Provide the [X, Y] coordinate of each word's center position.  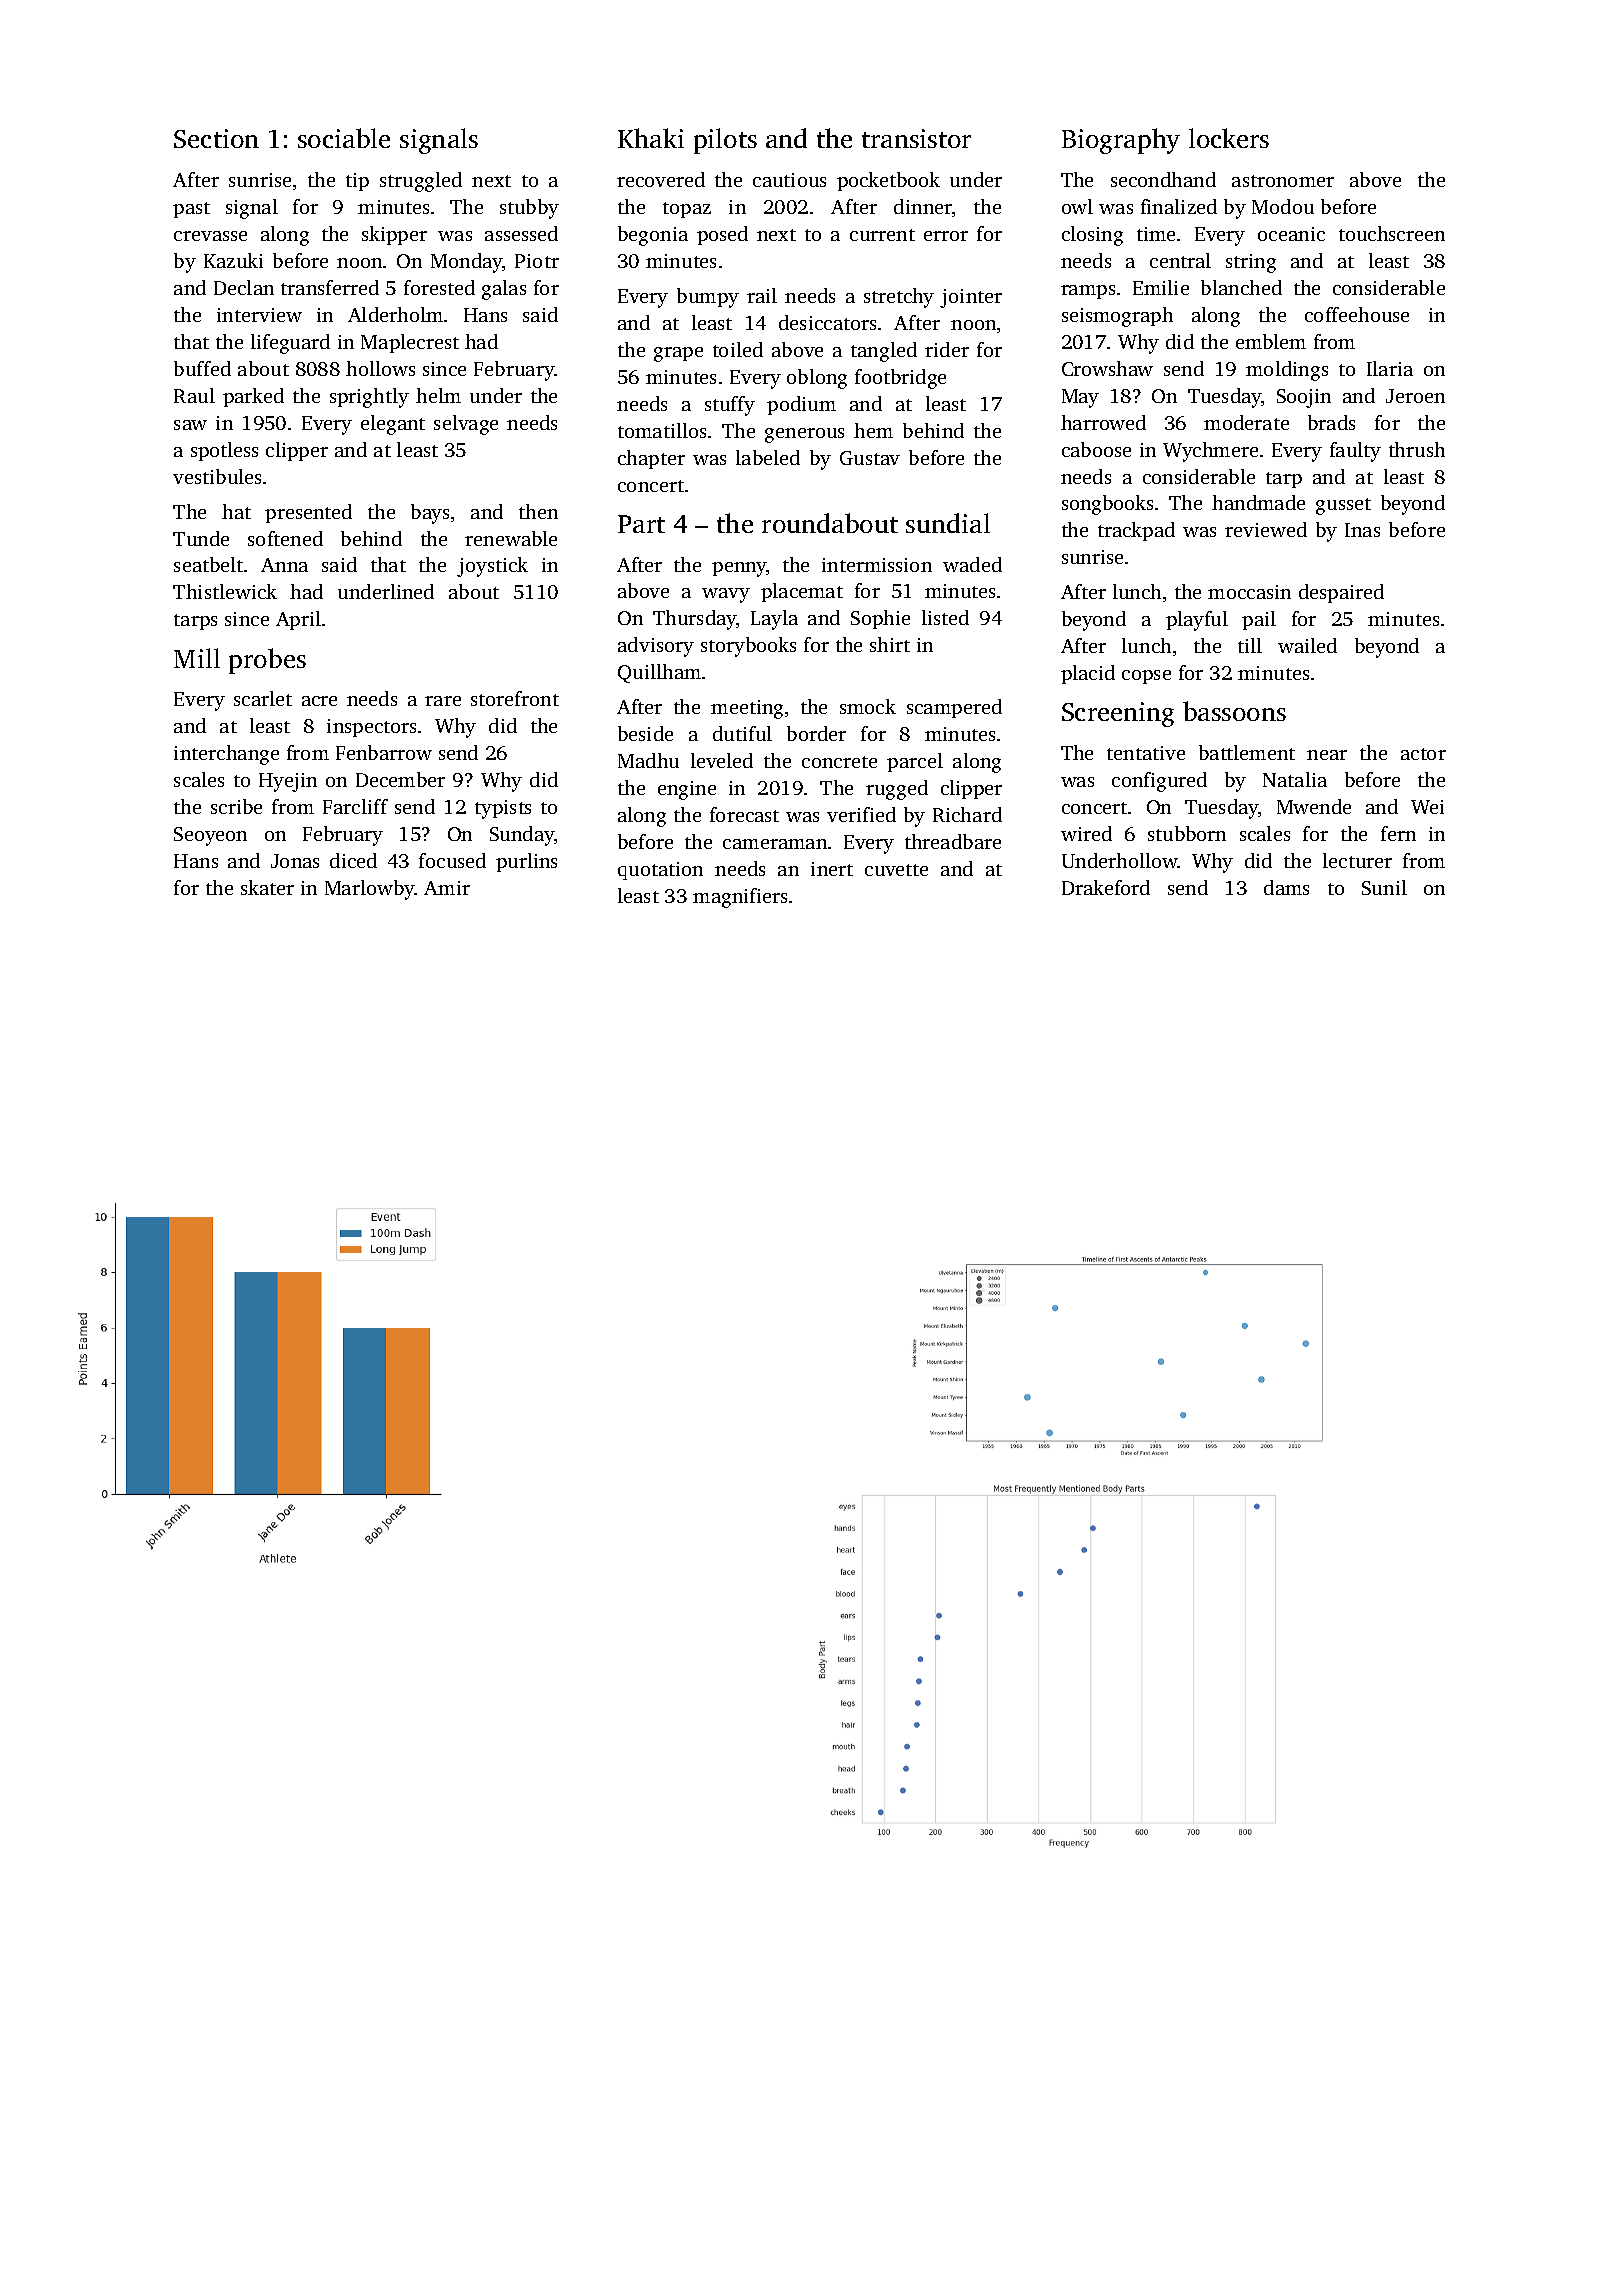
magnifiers [740, 898]
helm [438, 395]
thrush [1417, 449]
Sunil [1384, 887]
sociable [344, 138]
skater [267, 887]
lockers [1229, 138]
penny [739, 569]
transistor [916, 138]
